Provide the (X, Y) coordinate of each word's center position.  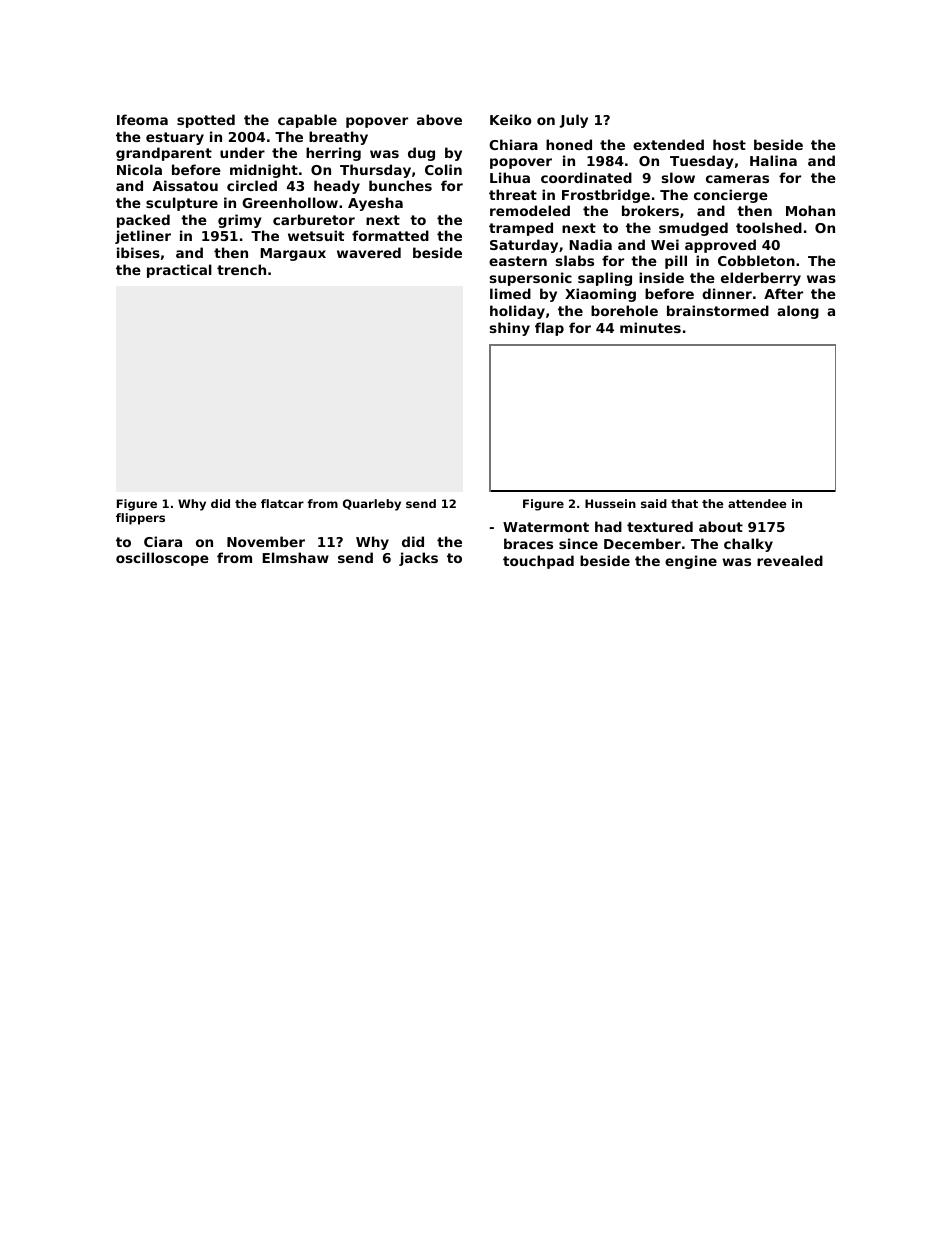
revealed (790, 560)
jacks (418, 559)
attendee (757, 503)
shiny (510, 329)
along (798, 312)
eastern (518, 261)
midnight (264, 171)
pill (676, 262)
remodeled (530, 210)
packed (143, 221)
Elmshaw (295, 557)
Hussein (610, 503)
